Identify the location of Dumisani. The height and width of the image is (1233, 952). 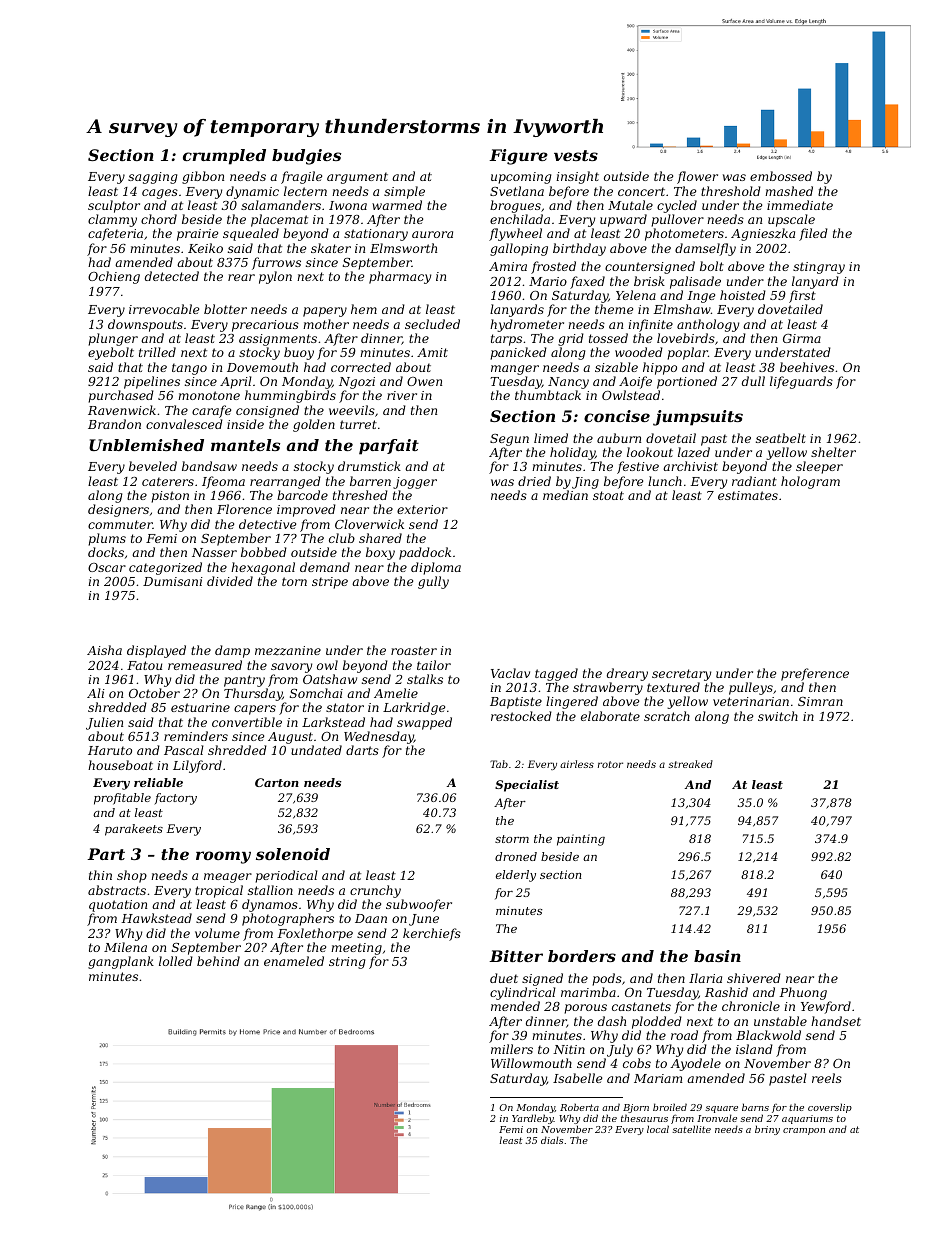
(173, 581).
